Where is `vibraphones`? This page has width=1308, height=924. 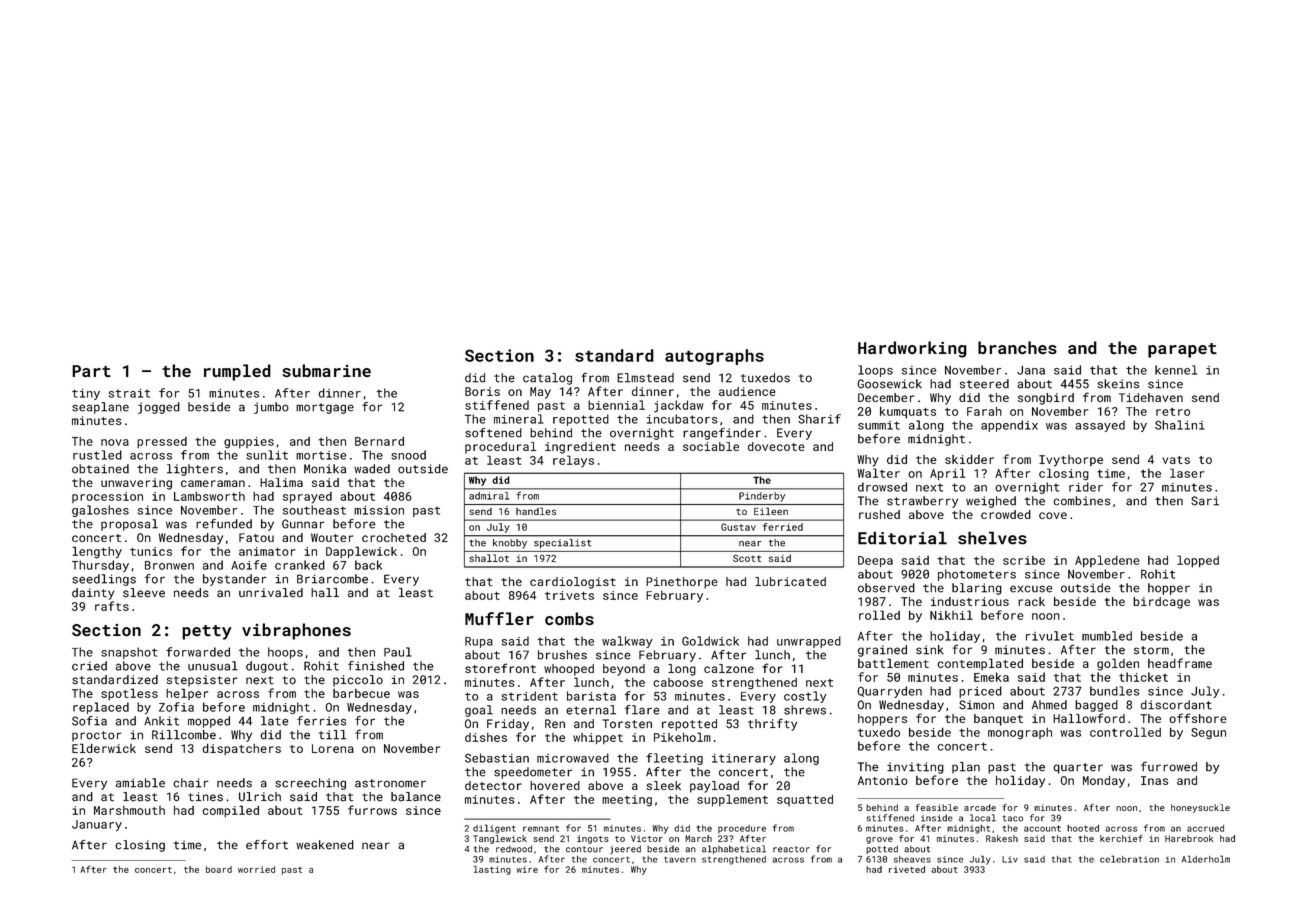
vibraphones is located at coordinates (296, 631).
